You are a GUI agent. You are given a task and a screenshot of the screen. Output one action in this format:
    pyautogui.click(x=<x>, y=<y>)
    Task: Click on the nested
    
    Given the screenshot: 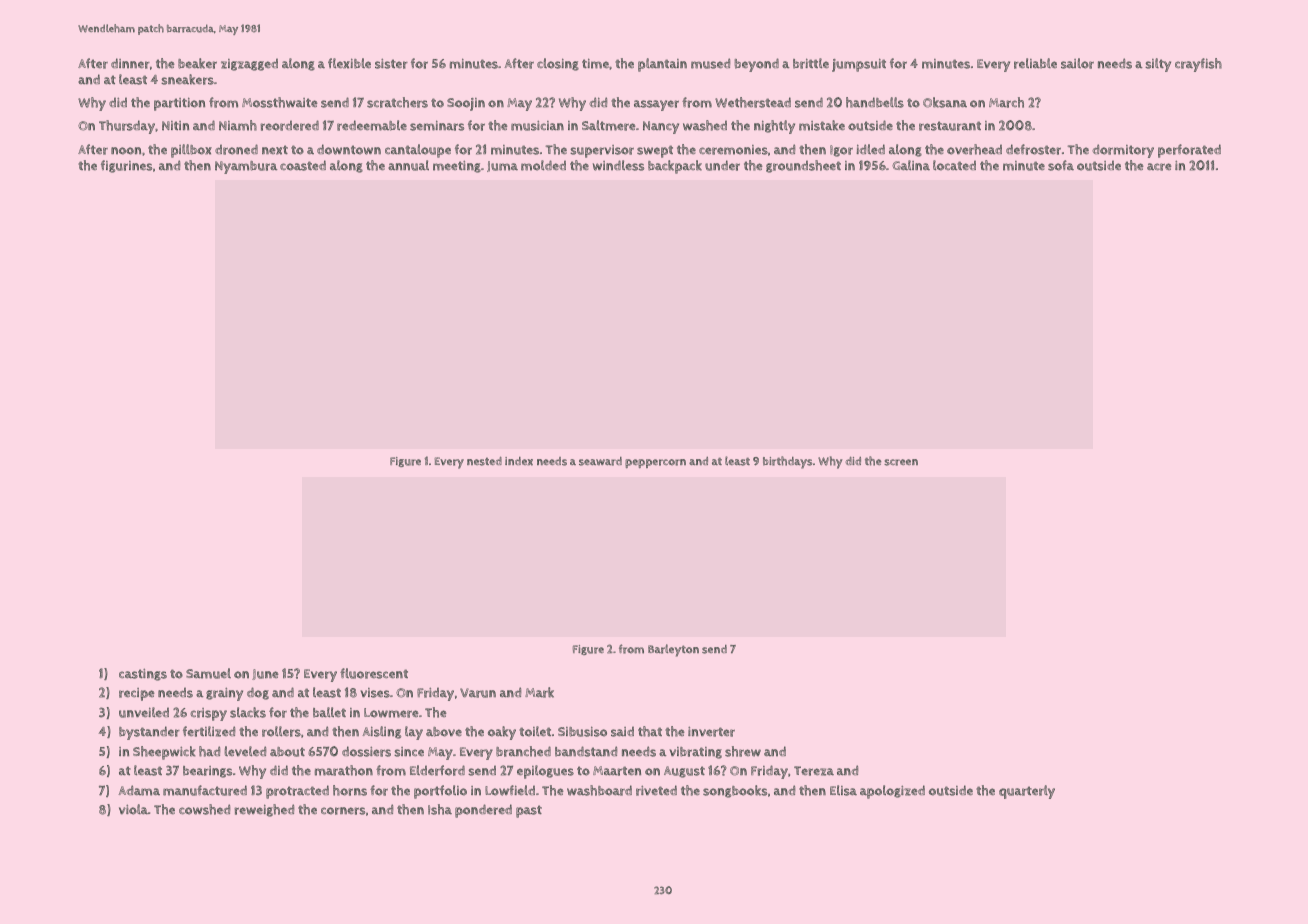 What is the action you would take?
    pyautogui.click(x=484, y=461)
